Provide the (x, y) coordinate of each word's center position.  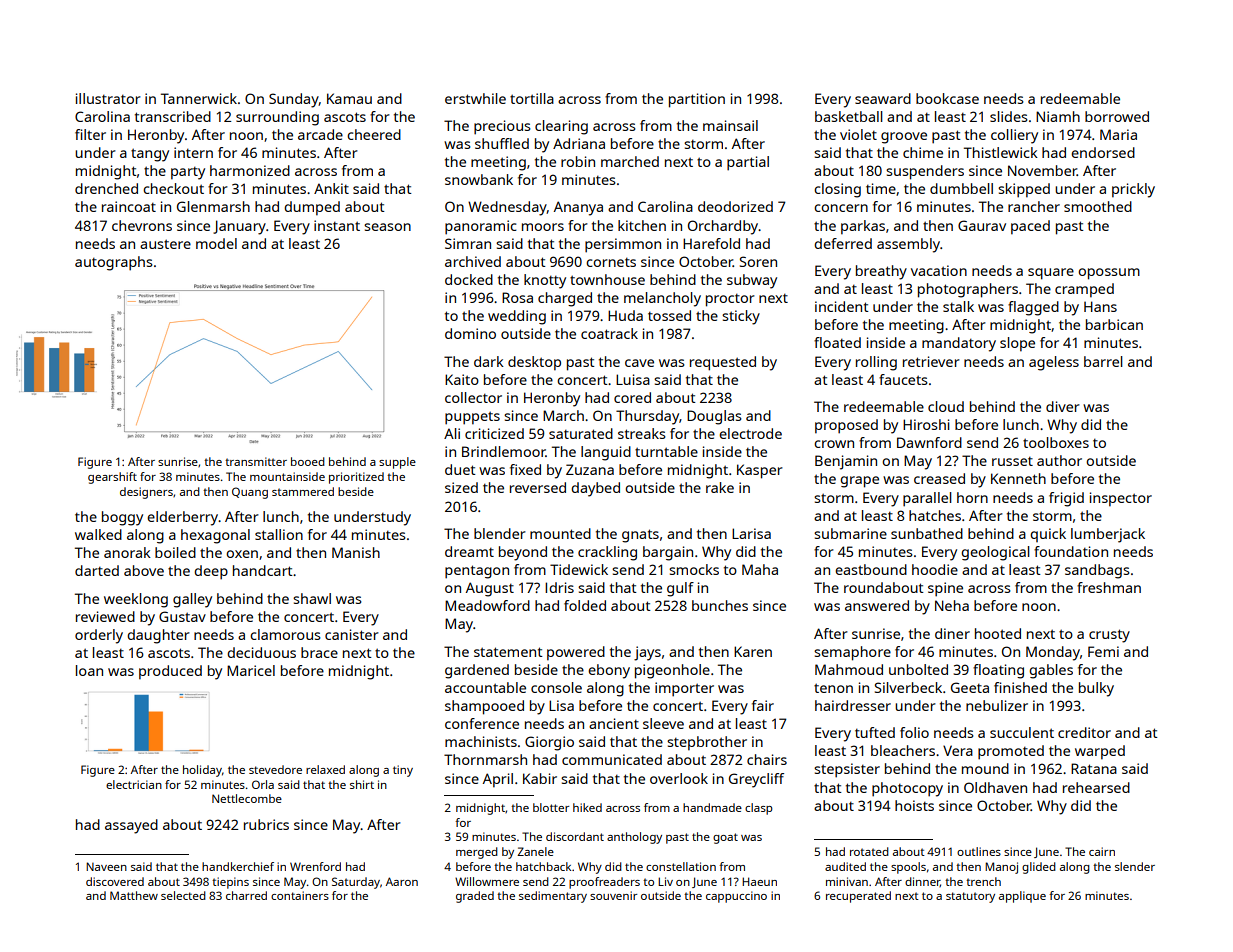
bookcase (947, 98)
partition (697, 100)
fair (763, 705)
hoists (914, 805)
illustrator (108, 98)
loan (89, 670)
